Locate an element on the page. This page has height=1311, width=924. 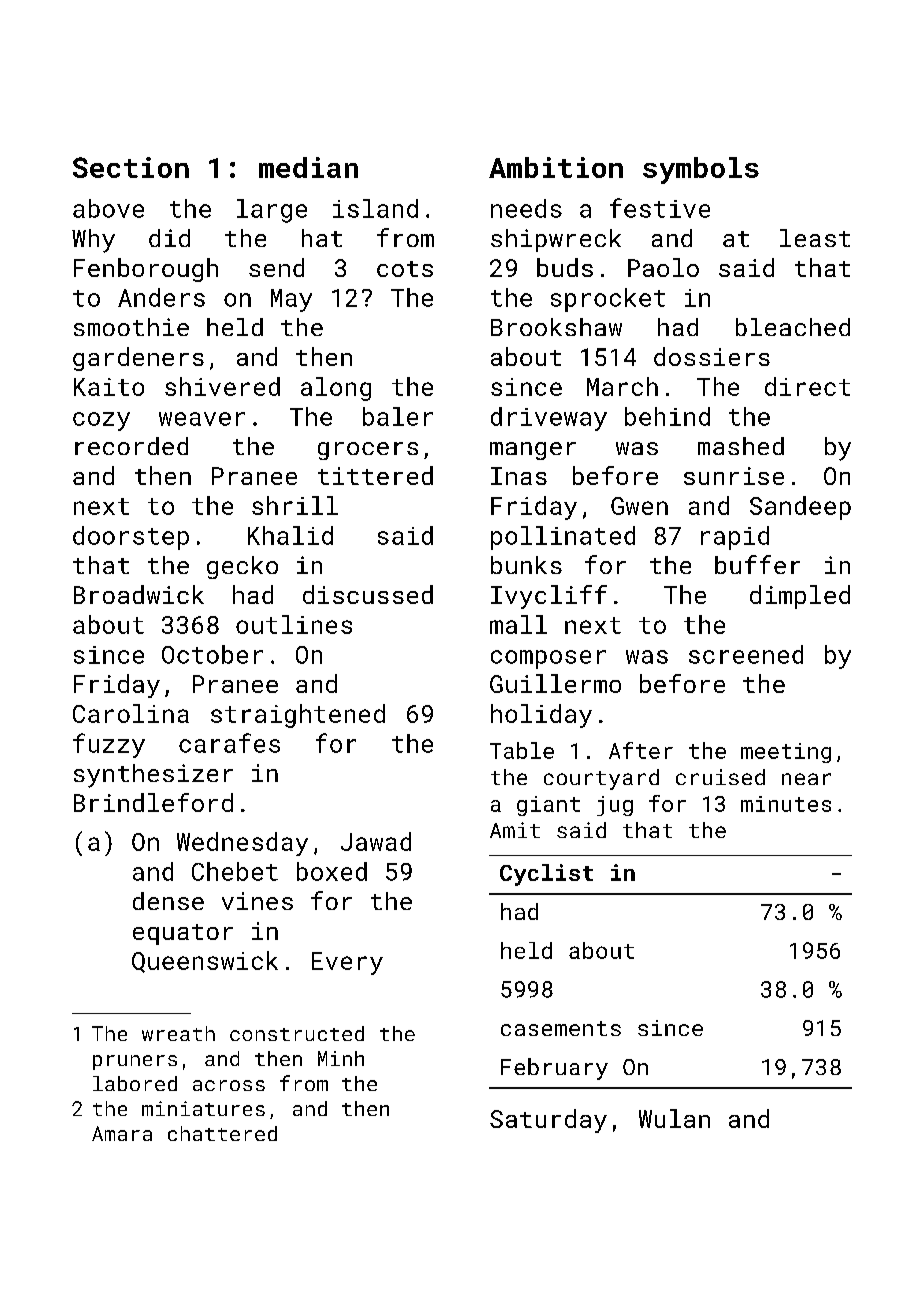
meeting is located at coordinates (786, 753).
